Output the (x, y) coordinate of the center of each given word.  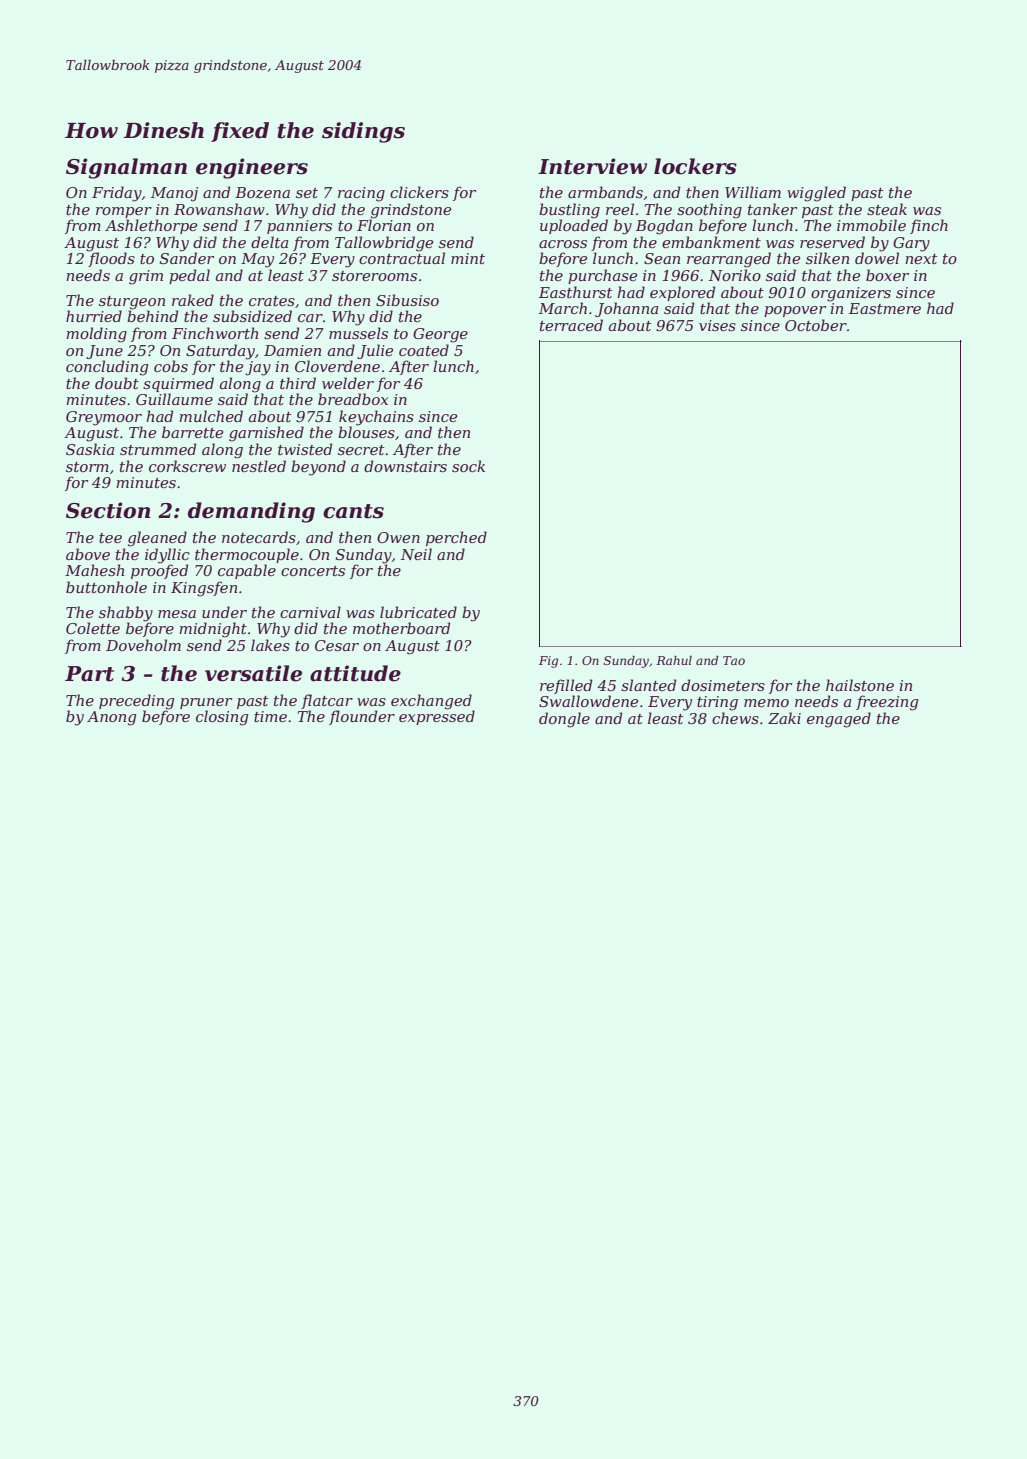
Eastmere (885, 308)
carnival (310, 612)
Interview (592, 166)
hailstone (860, 685)
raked (193, 300)
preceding (136, 702)
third (298, 383)
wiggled (816, 194)
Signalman (126, 168)
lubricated (418, 612)
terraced (571, 325)
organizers (851, 294)
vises (717, 325)
